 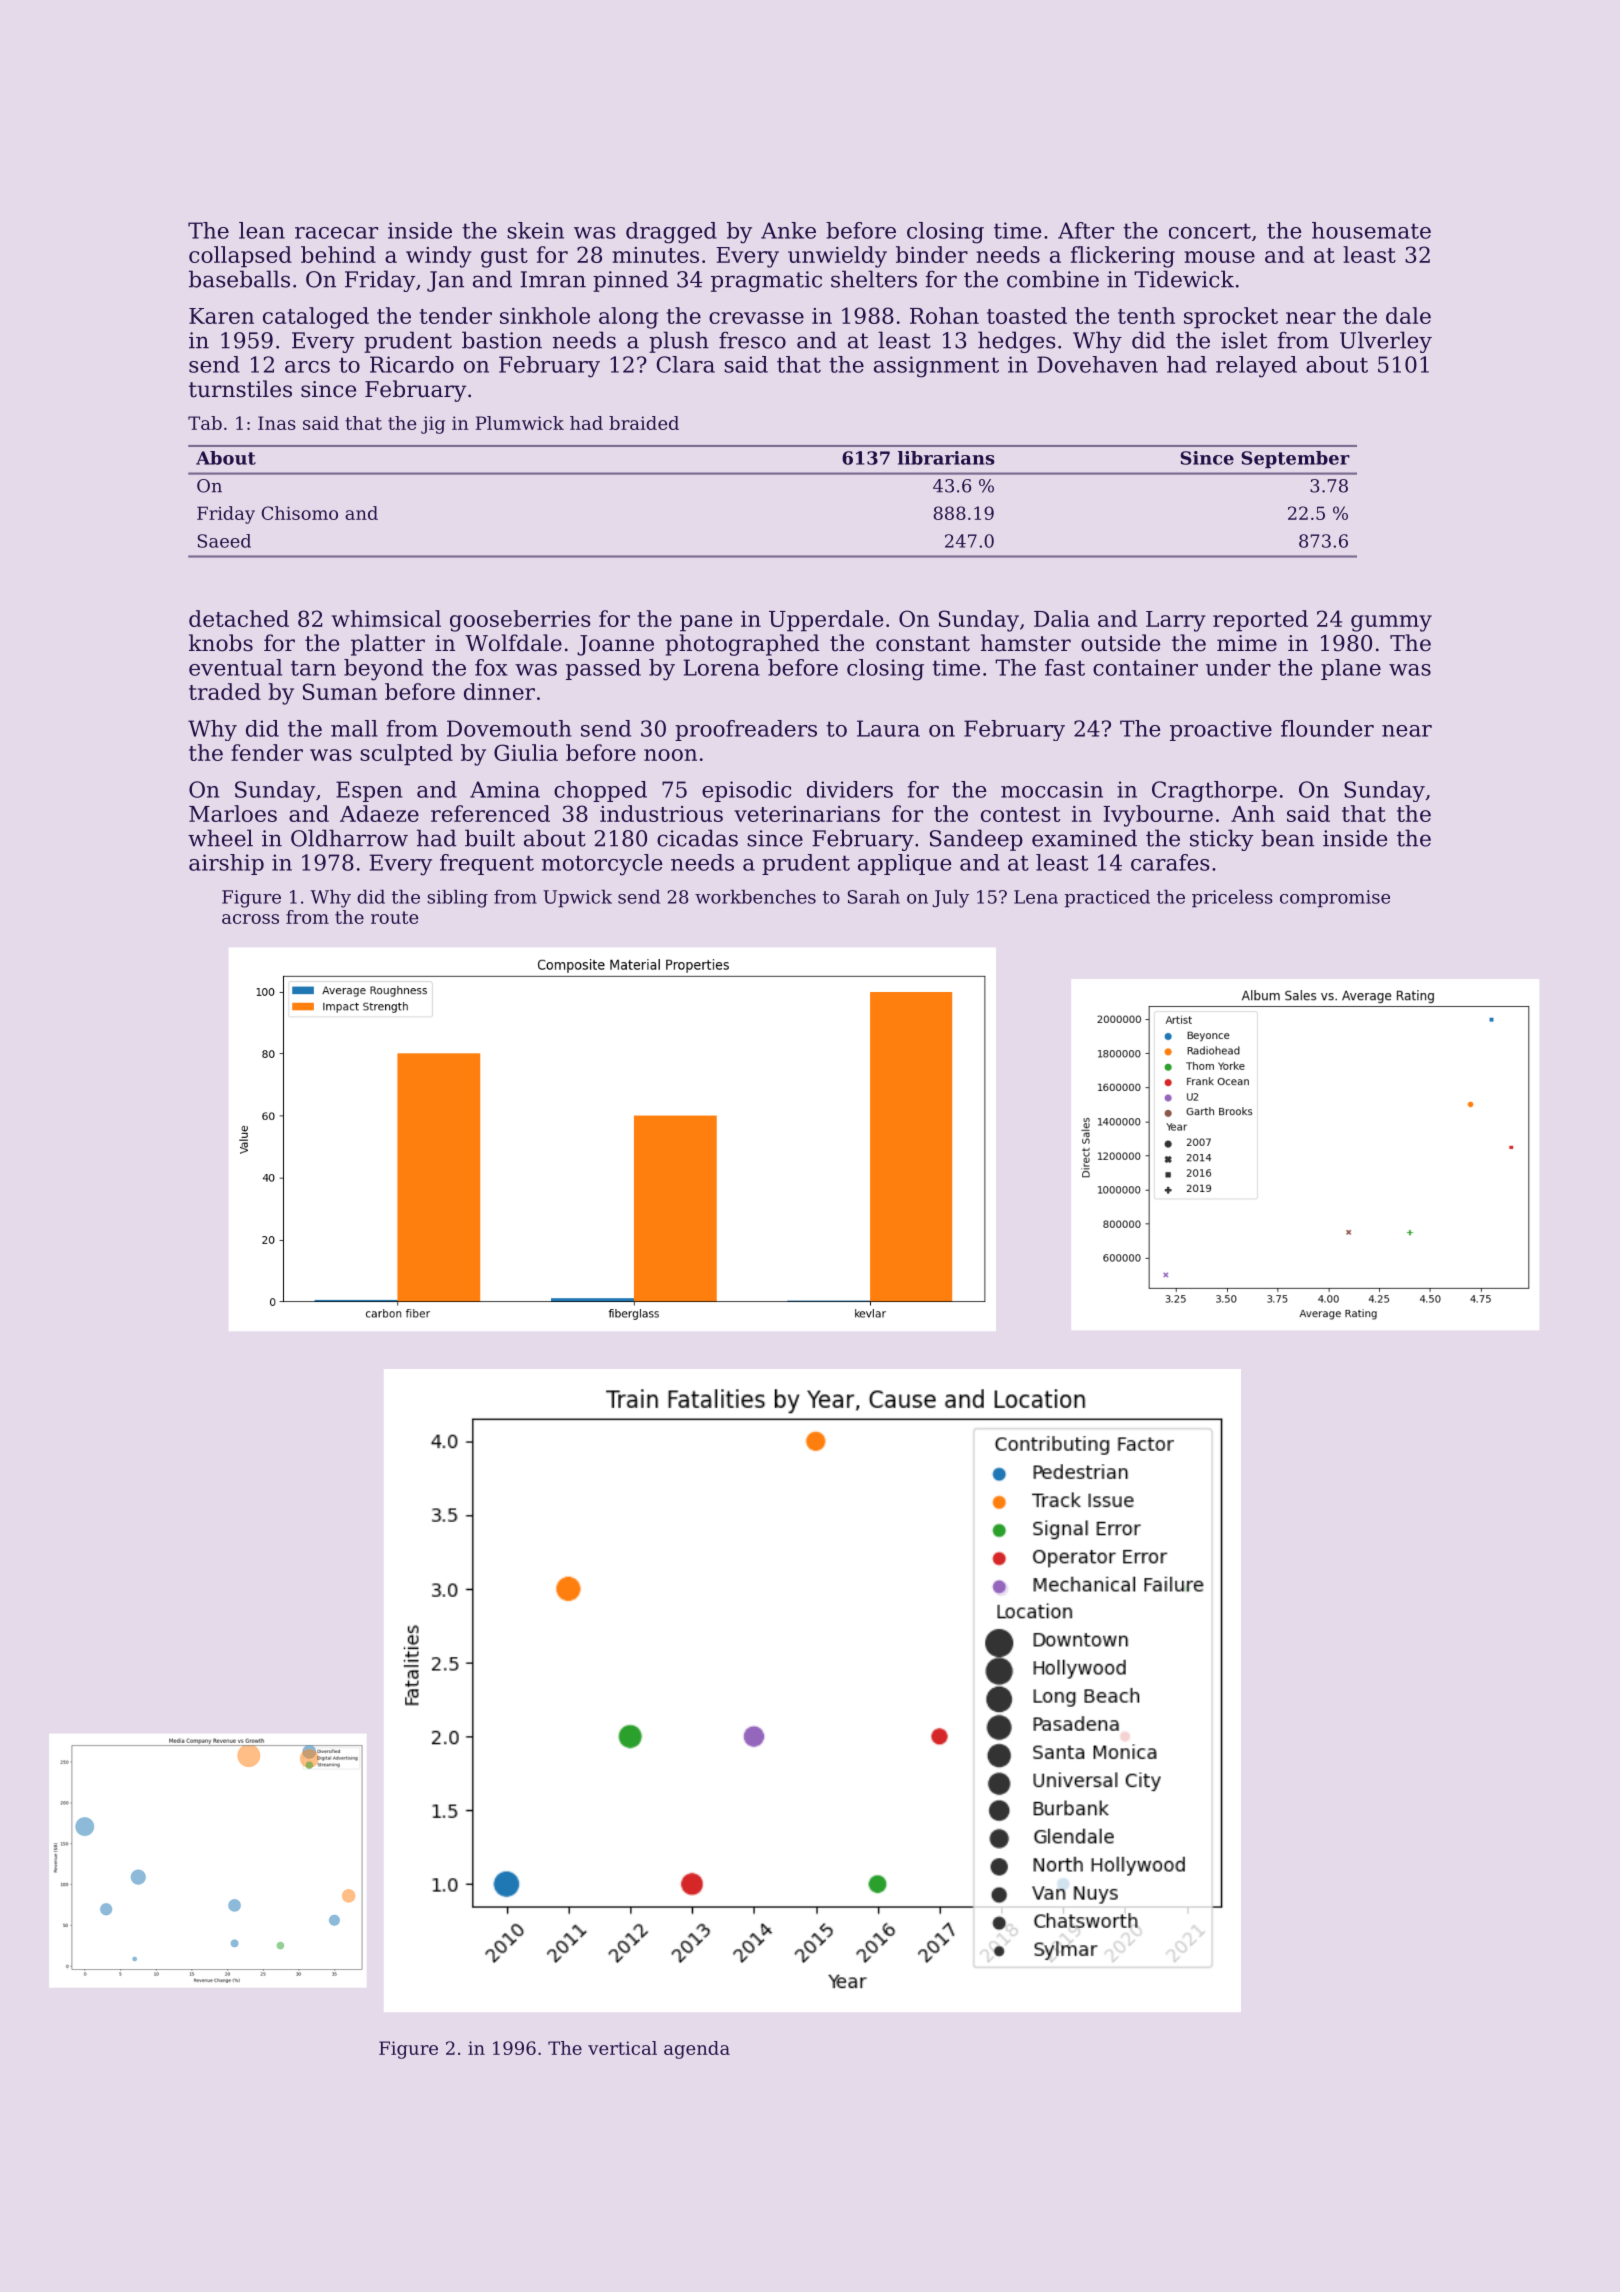 What do you see at coordinates (1232, 899) in the page?
I see `priceless` at bounding box center [1232, 899].
